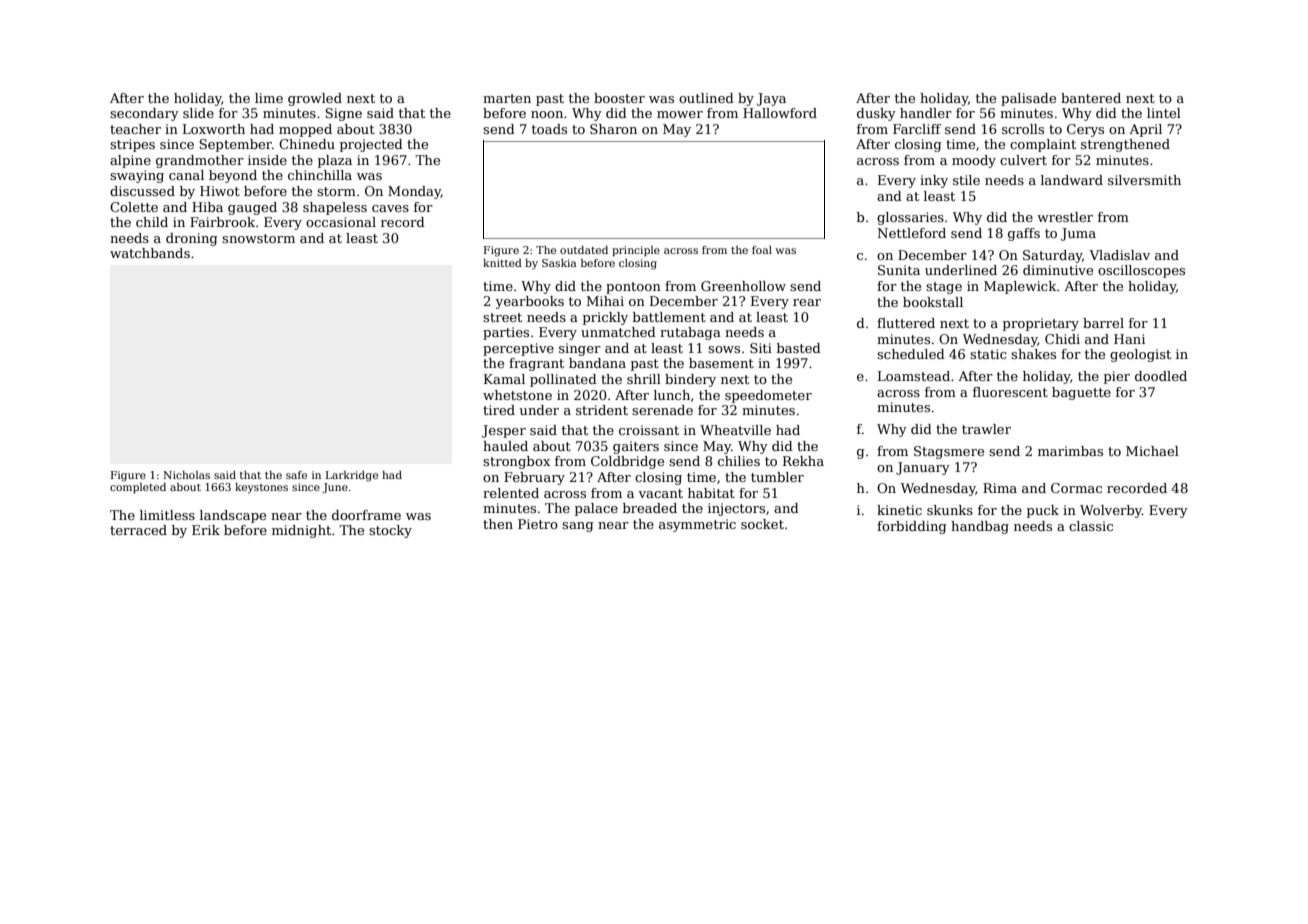 The width and height of the screenshot is (1308, 924). Describe the element at coordinates (1041, 324) in the screenshot. I see `proprietary` at that location.
